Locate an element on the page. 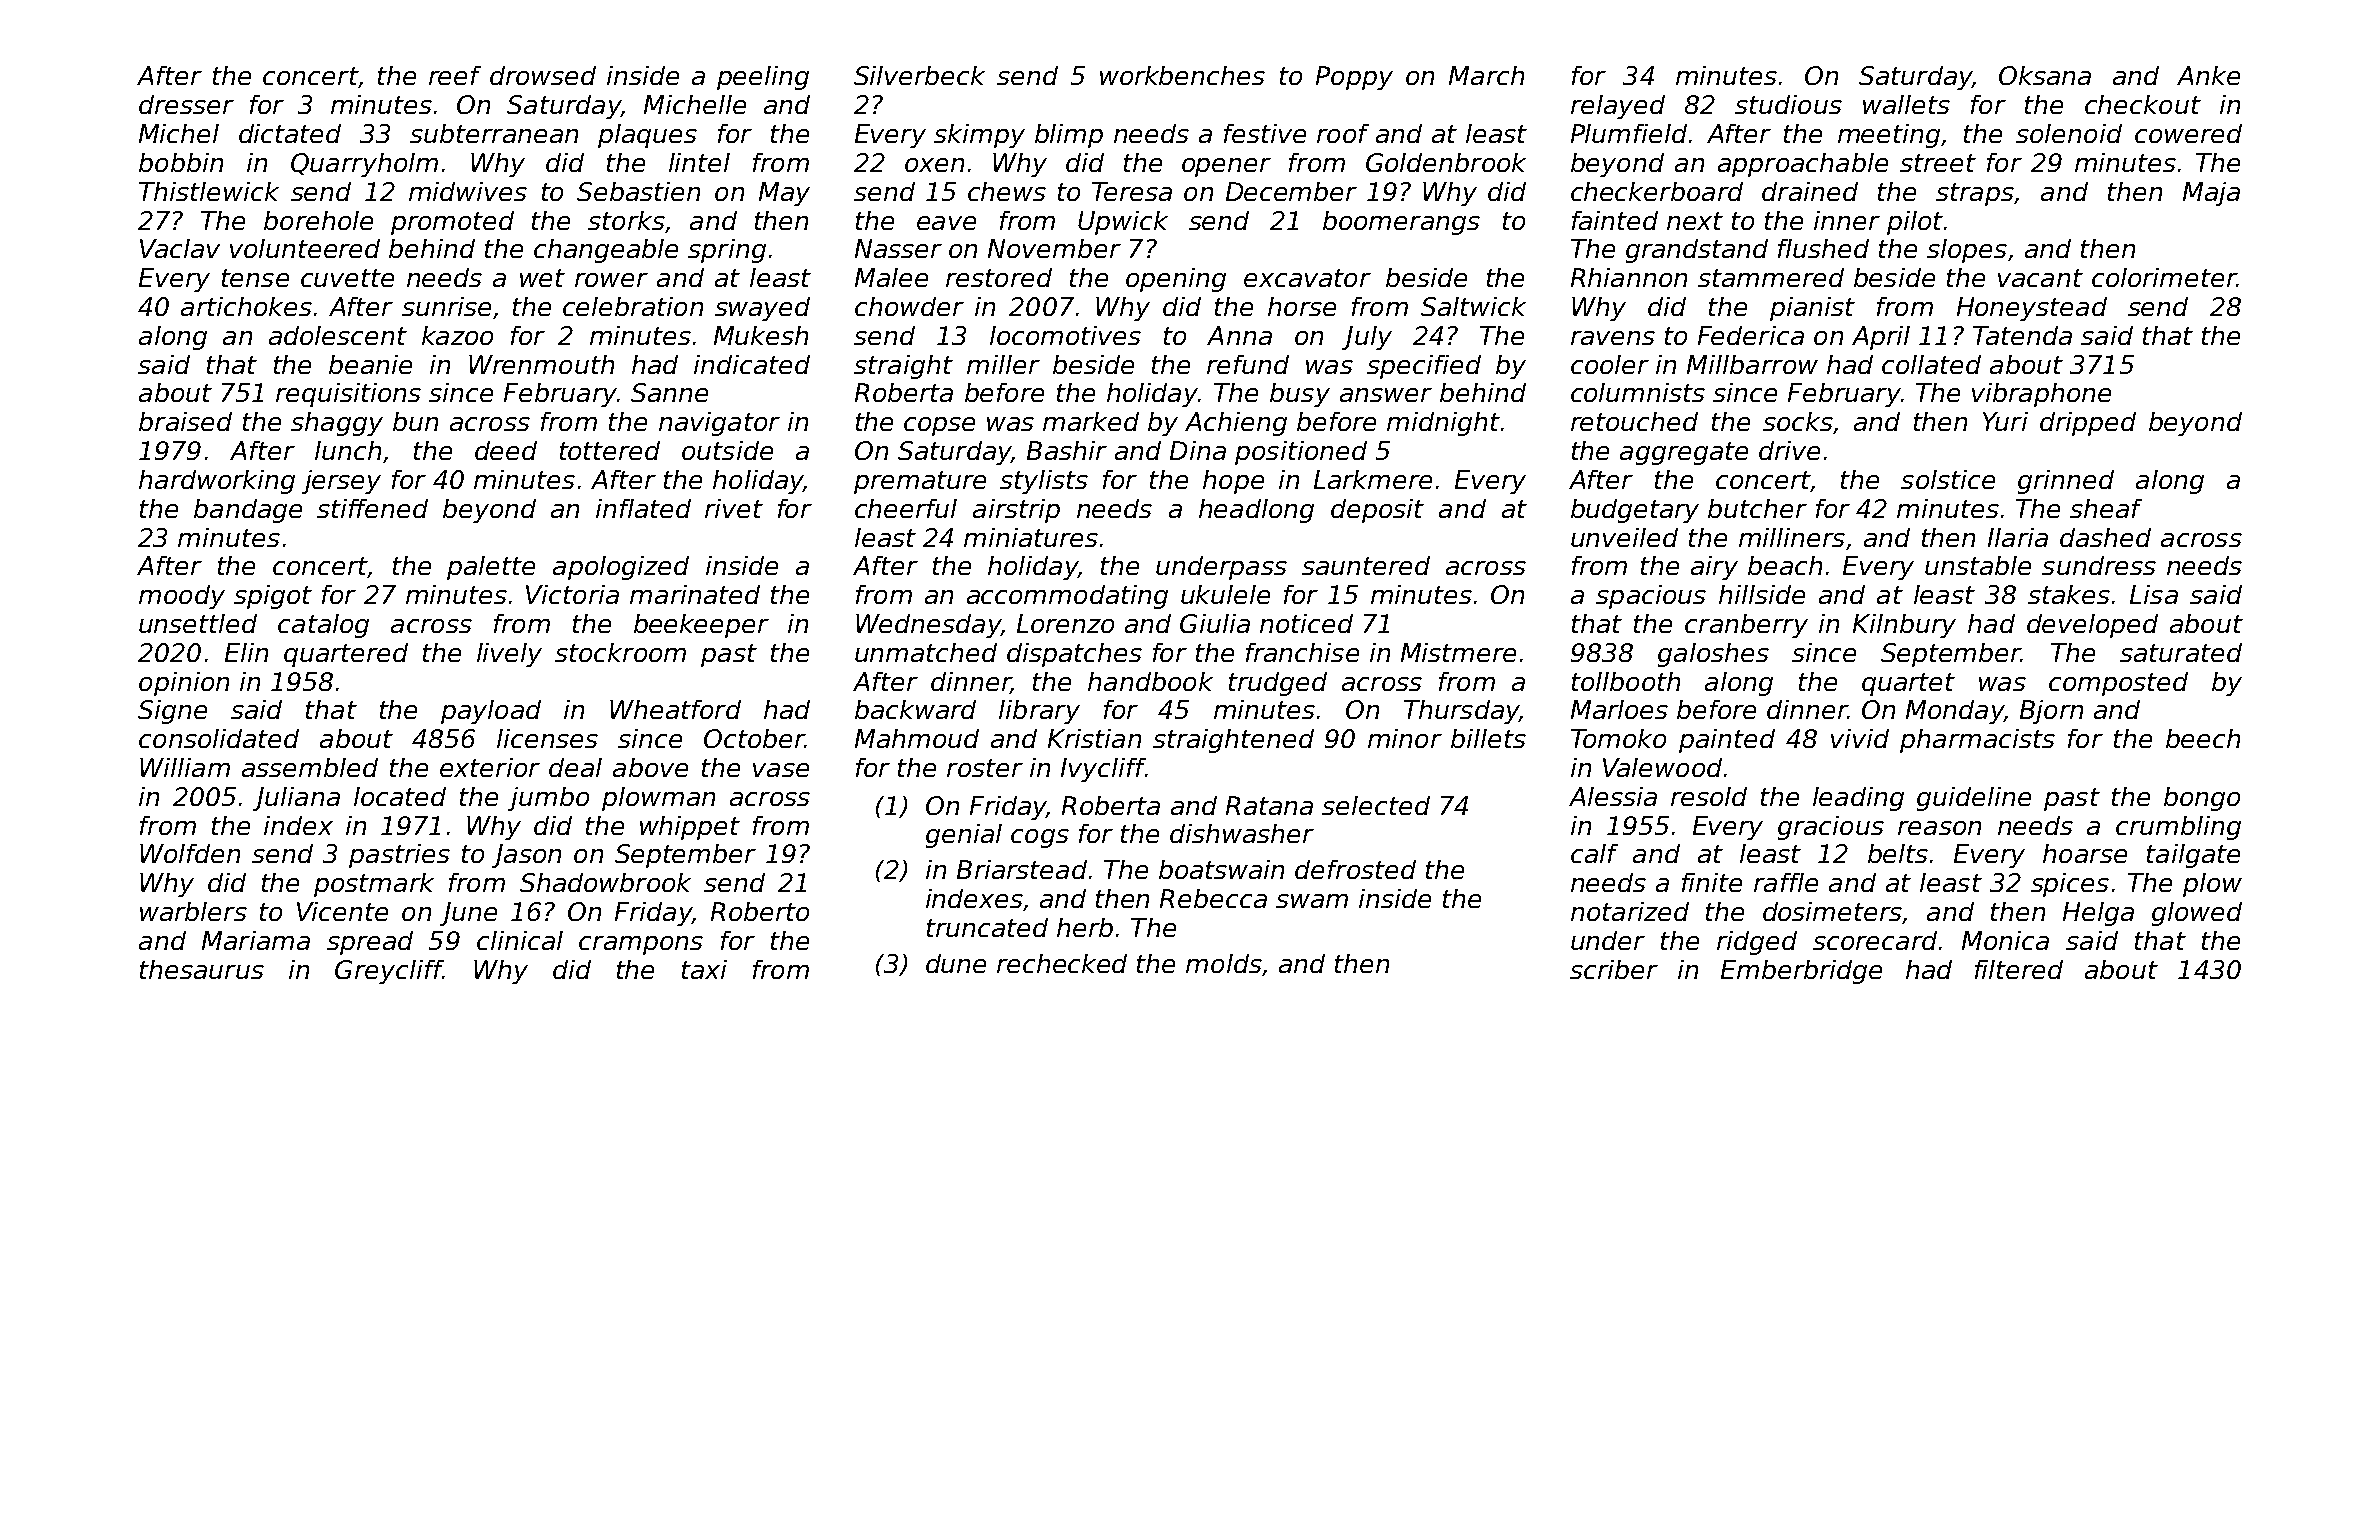  solstice is located at coordinates (1948, 479).
